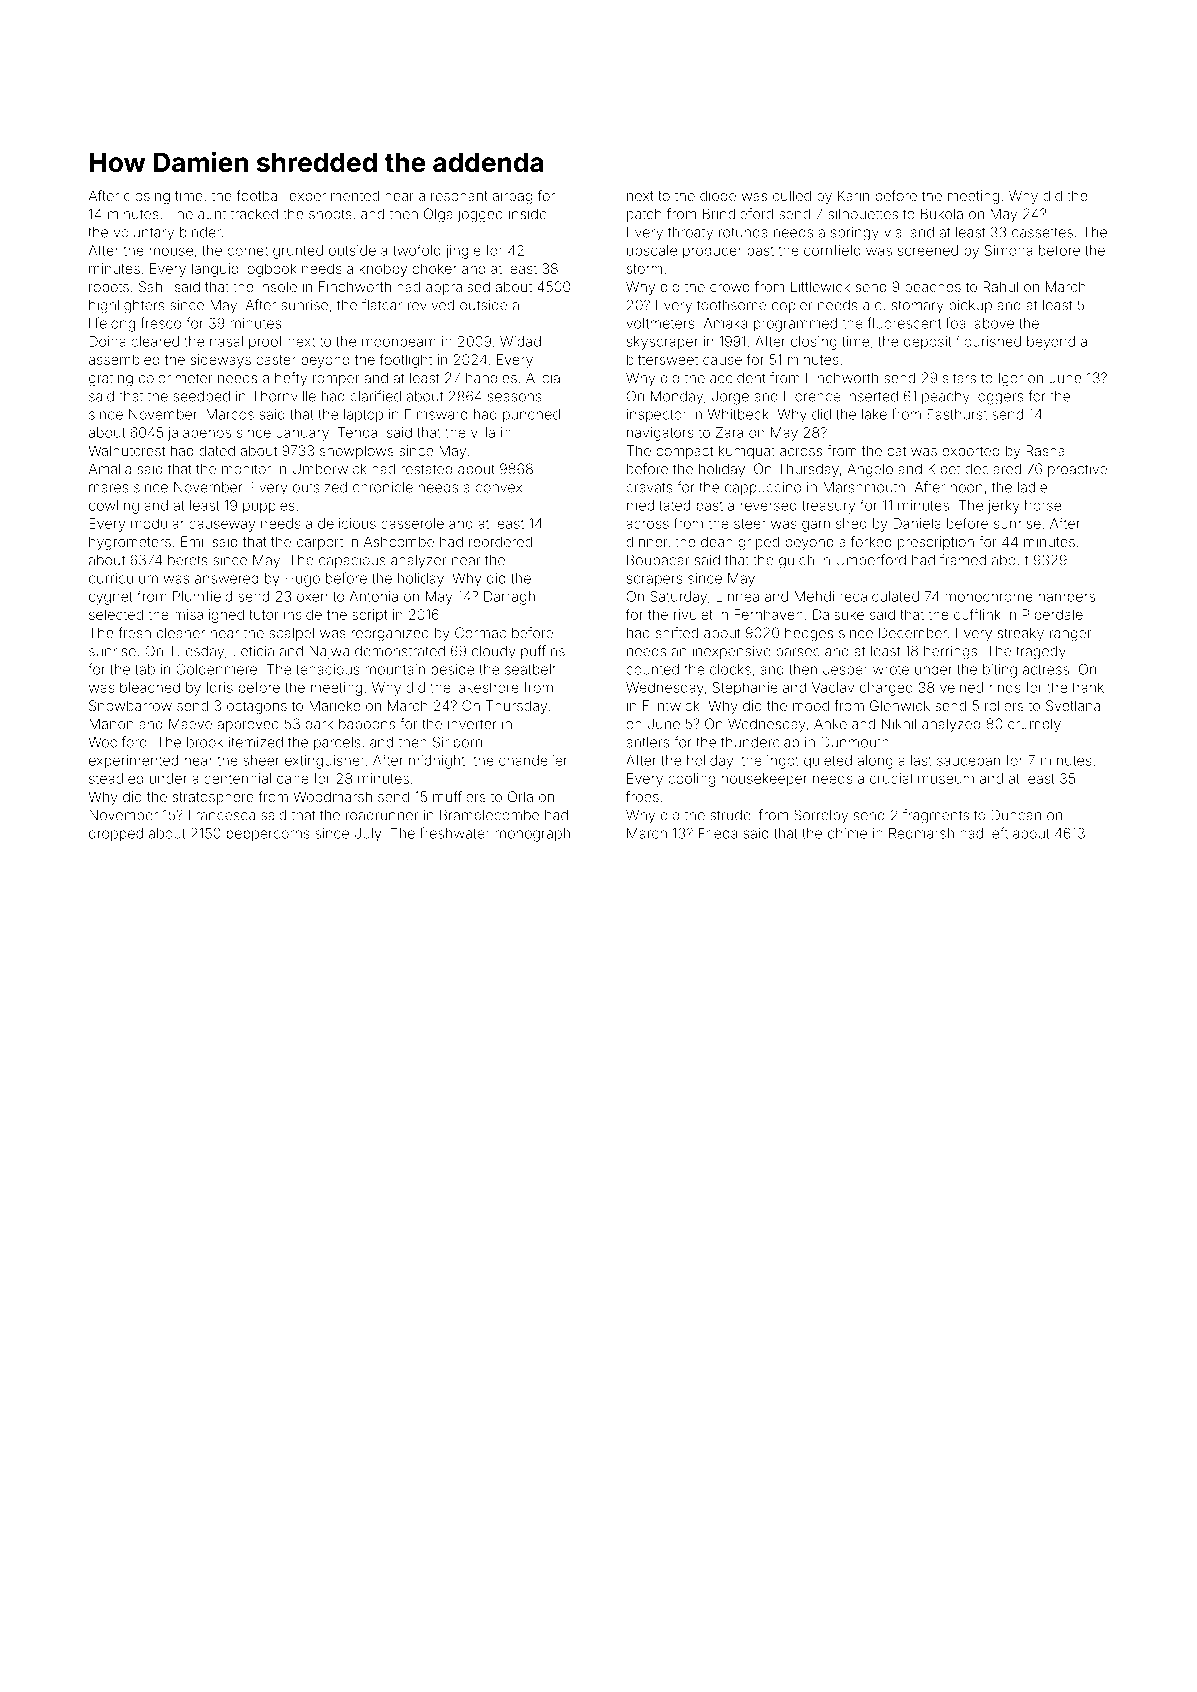 Image resolution: width=1197 pixels, height=1692 pixels. Describe the element at coordinates (458, 288) in the screenshot. I see `appraised` at that location.
